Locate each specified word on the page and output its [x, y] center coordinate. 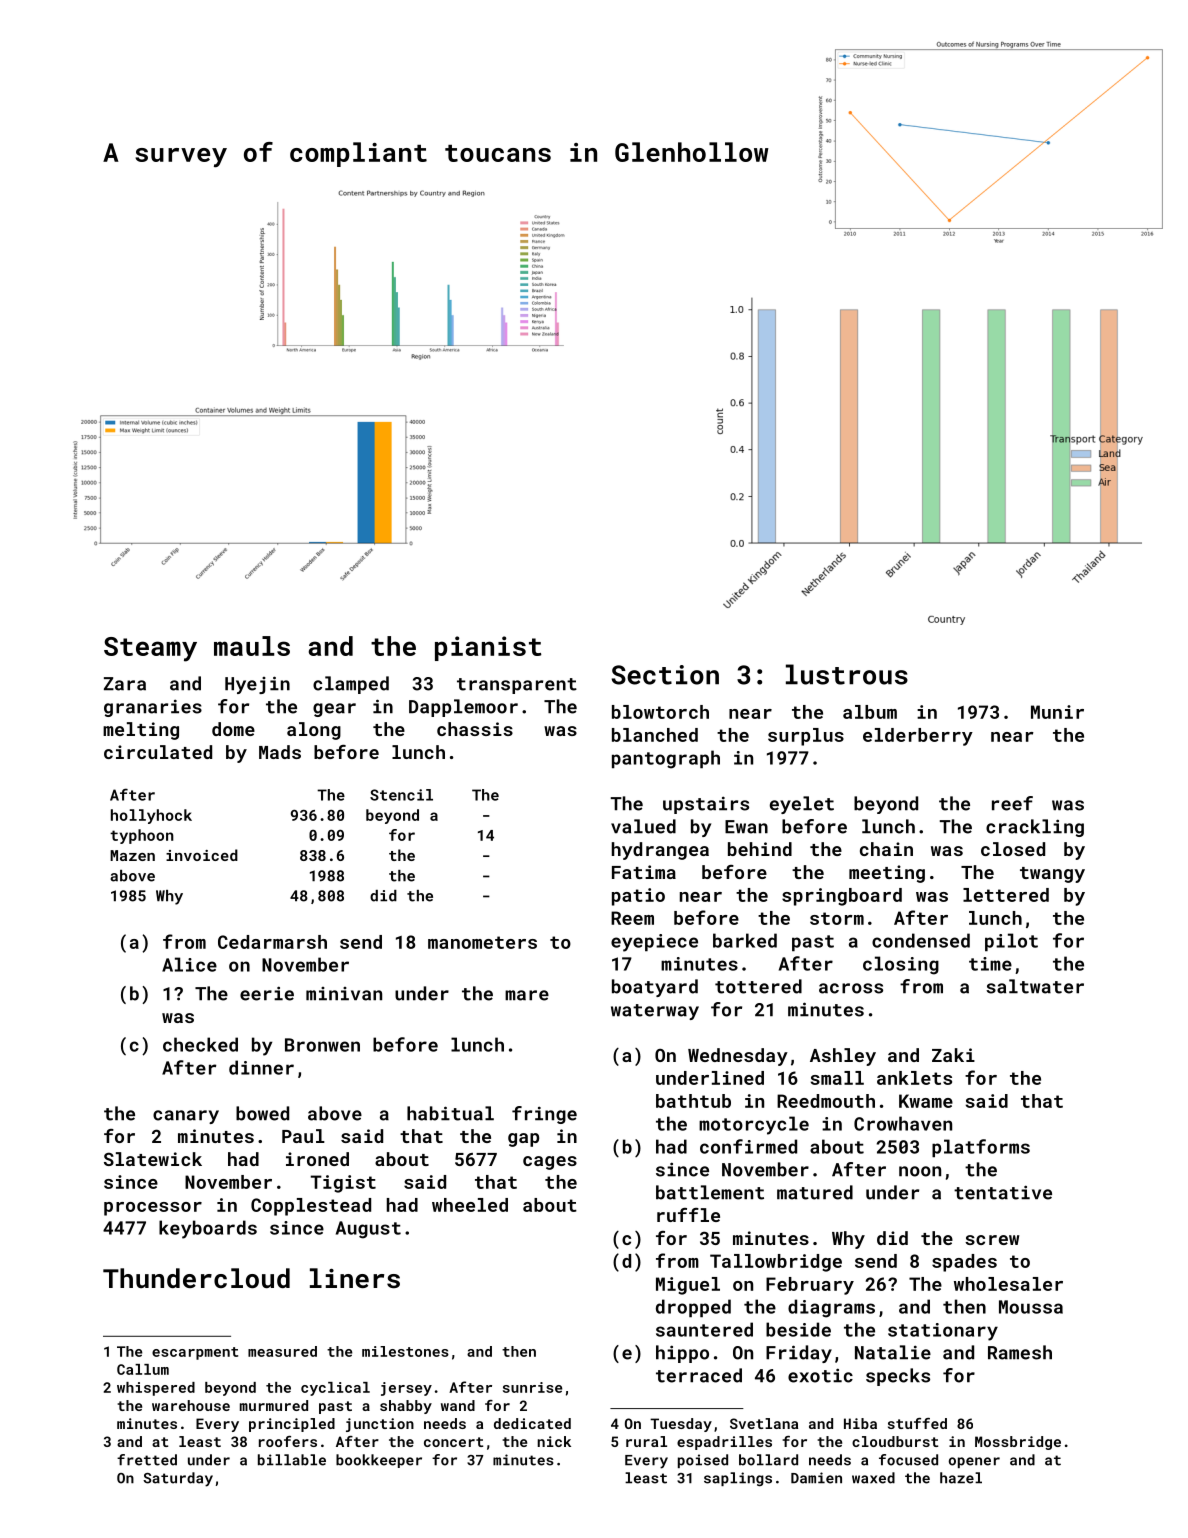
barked [745, 940]
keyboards [208, 1229]
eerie [267, 993]
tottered [758, 986]
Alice [189, 964]
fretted [147, 1460]
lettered [1006, 895]
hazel [961, 1478]
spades [964, 1263]
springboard [842, 897]
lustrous [847, 674]
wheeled [470, 1205]
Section [665, 675]
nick [554, 1441]
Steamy [150, 649]
